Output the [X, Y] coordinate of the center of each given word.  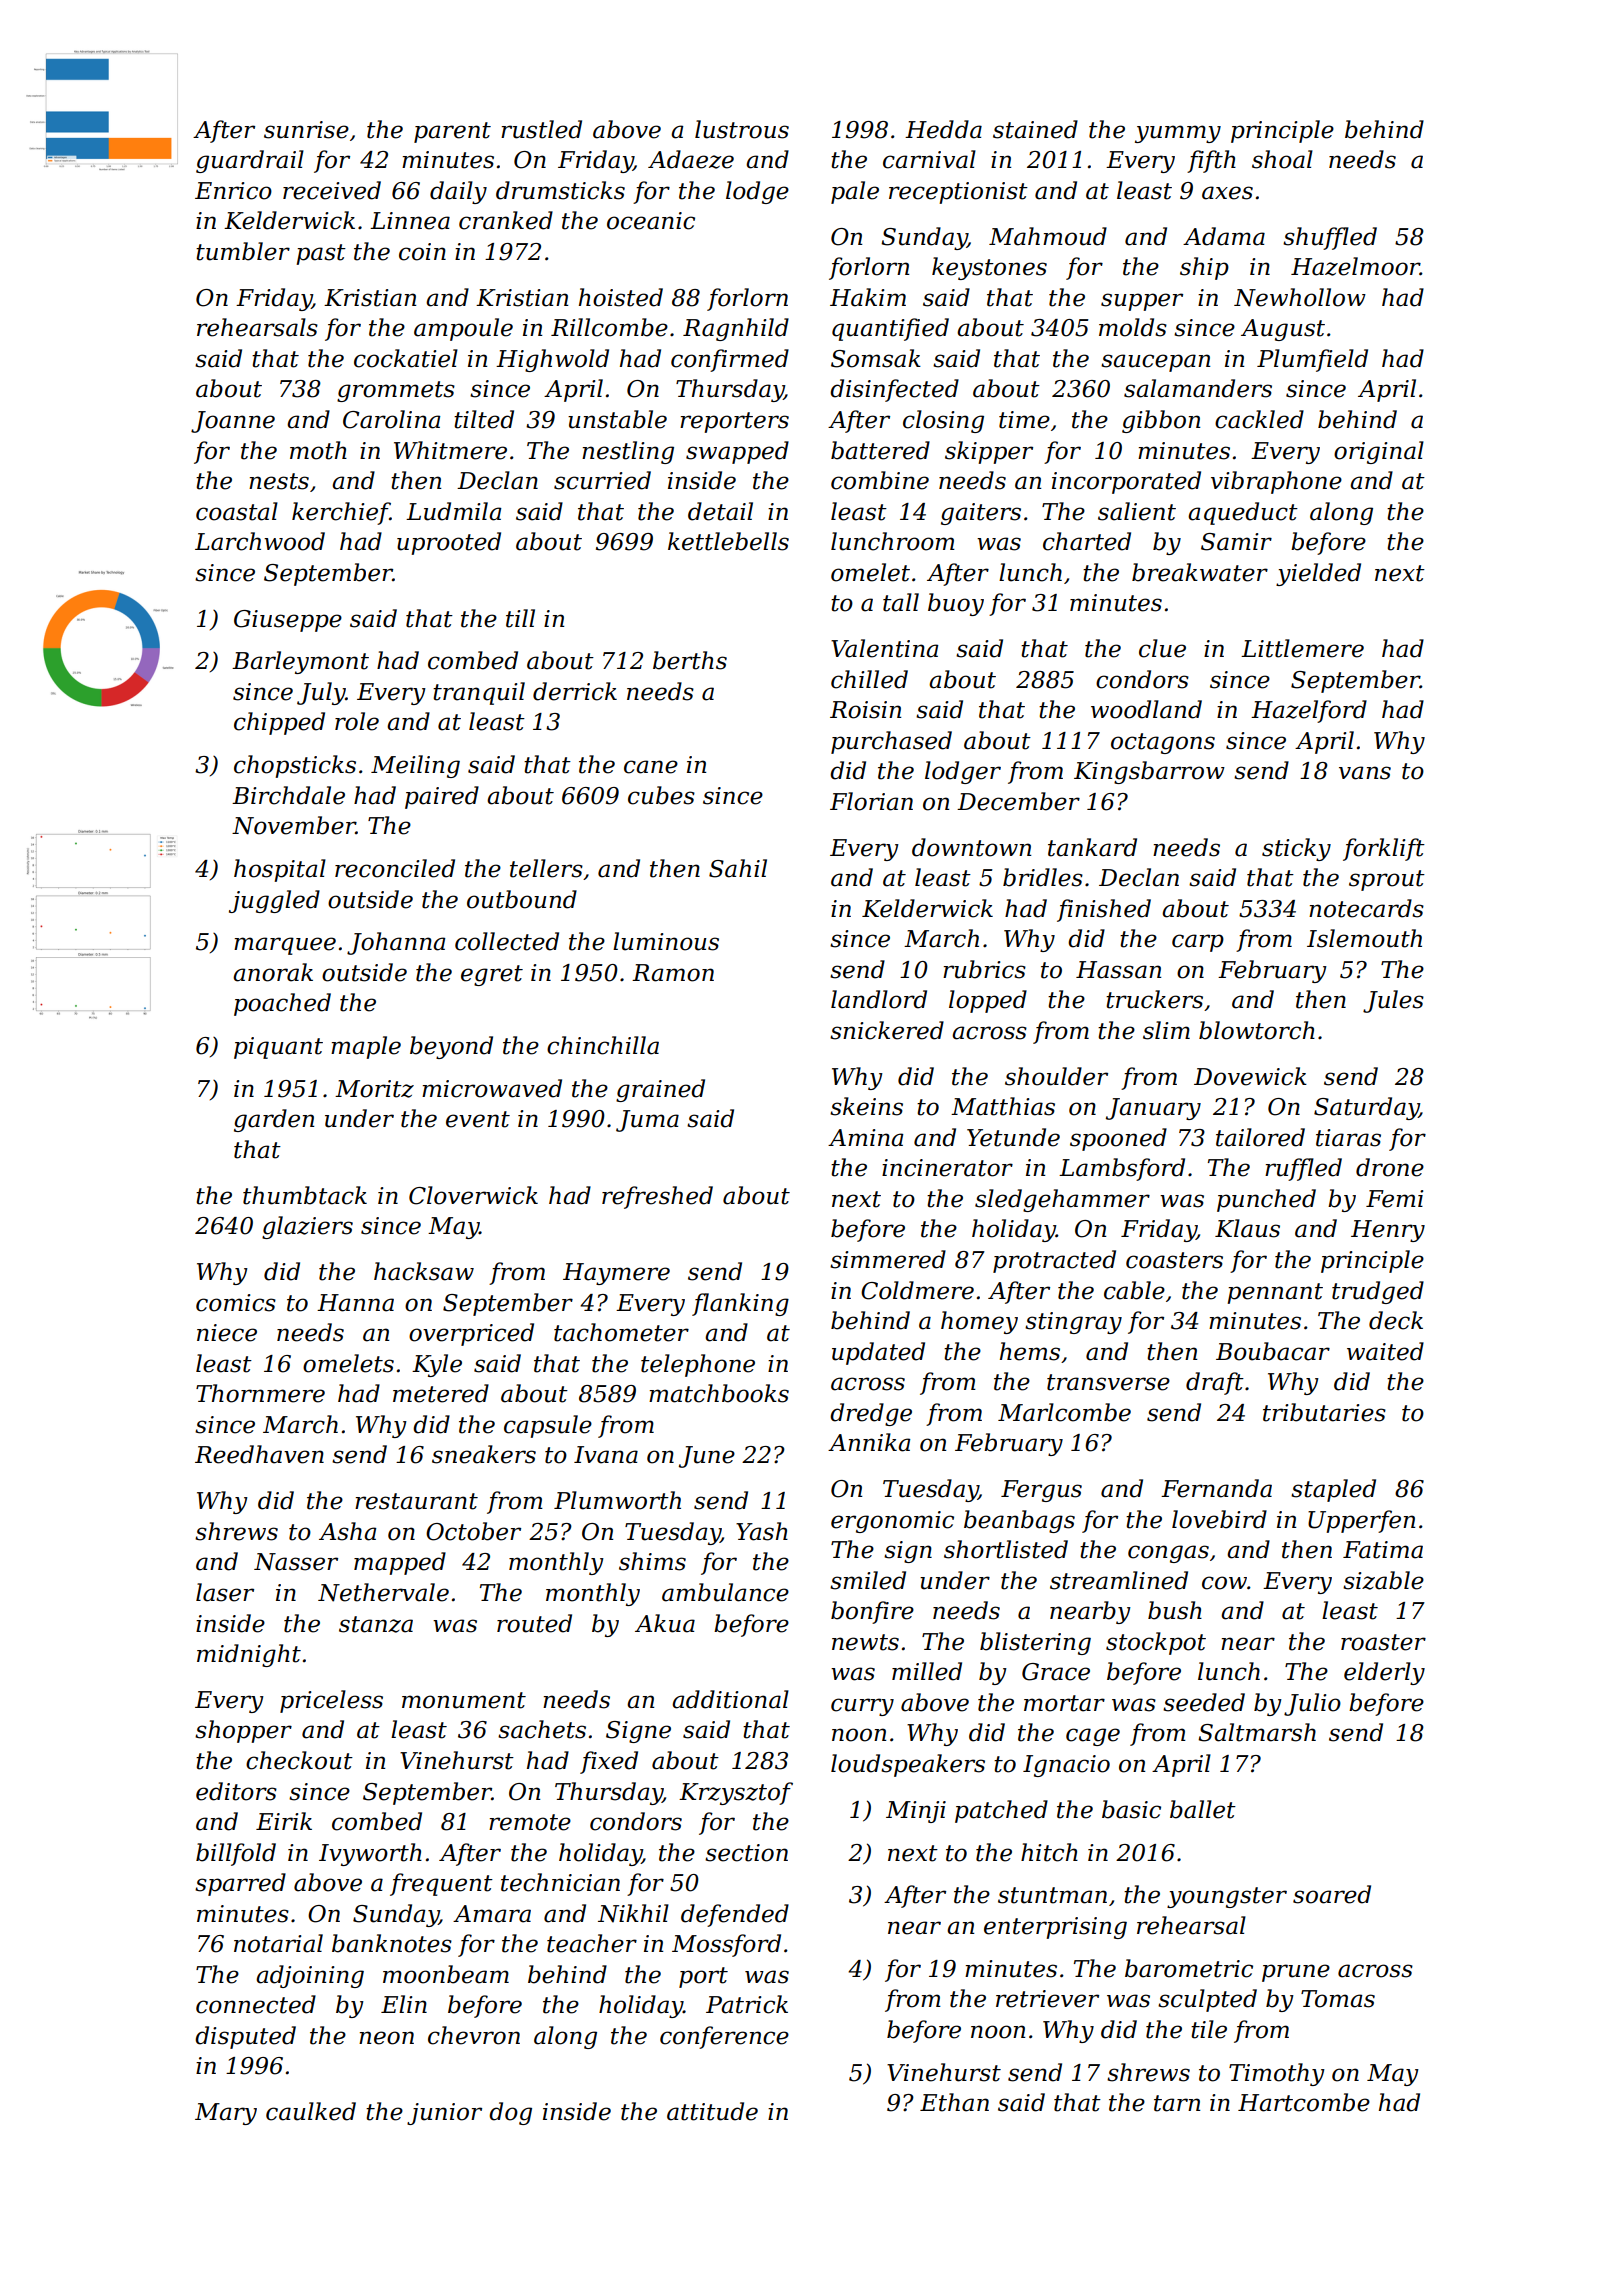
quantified [890, 329]
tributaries [1324, 1412]
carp [1198, 943]
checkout [299, 1760]
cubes [661, 795]
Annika [869, 1442]
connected [256, 2004]
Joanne [233, 422]
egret [492, 975]
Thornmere [260, 1393]
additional [730, 1699]
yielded [1318, 574]
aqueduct [1243, 513]
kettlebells [728, 541]
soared [1332, 1894]
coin [422, 252]
